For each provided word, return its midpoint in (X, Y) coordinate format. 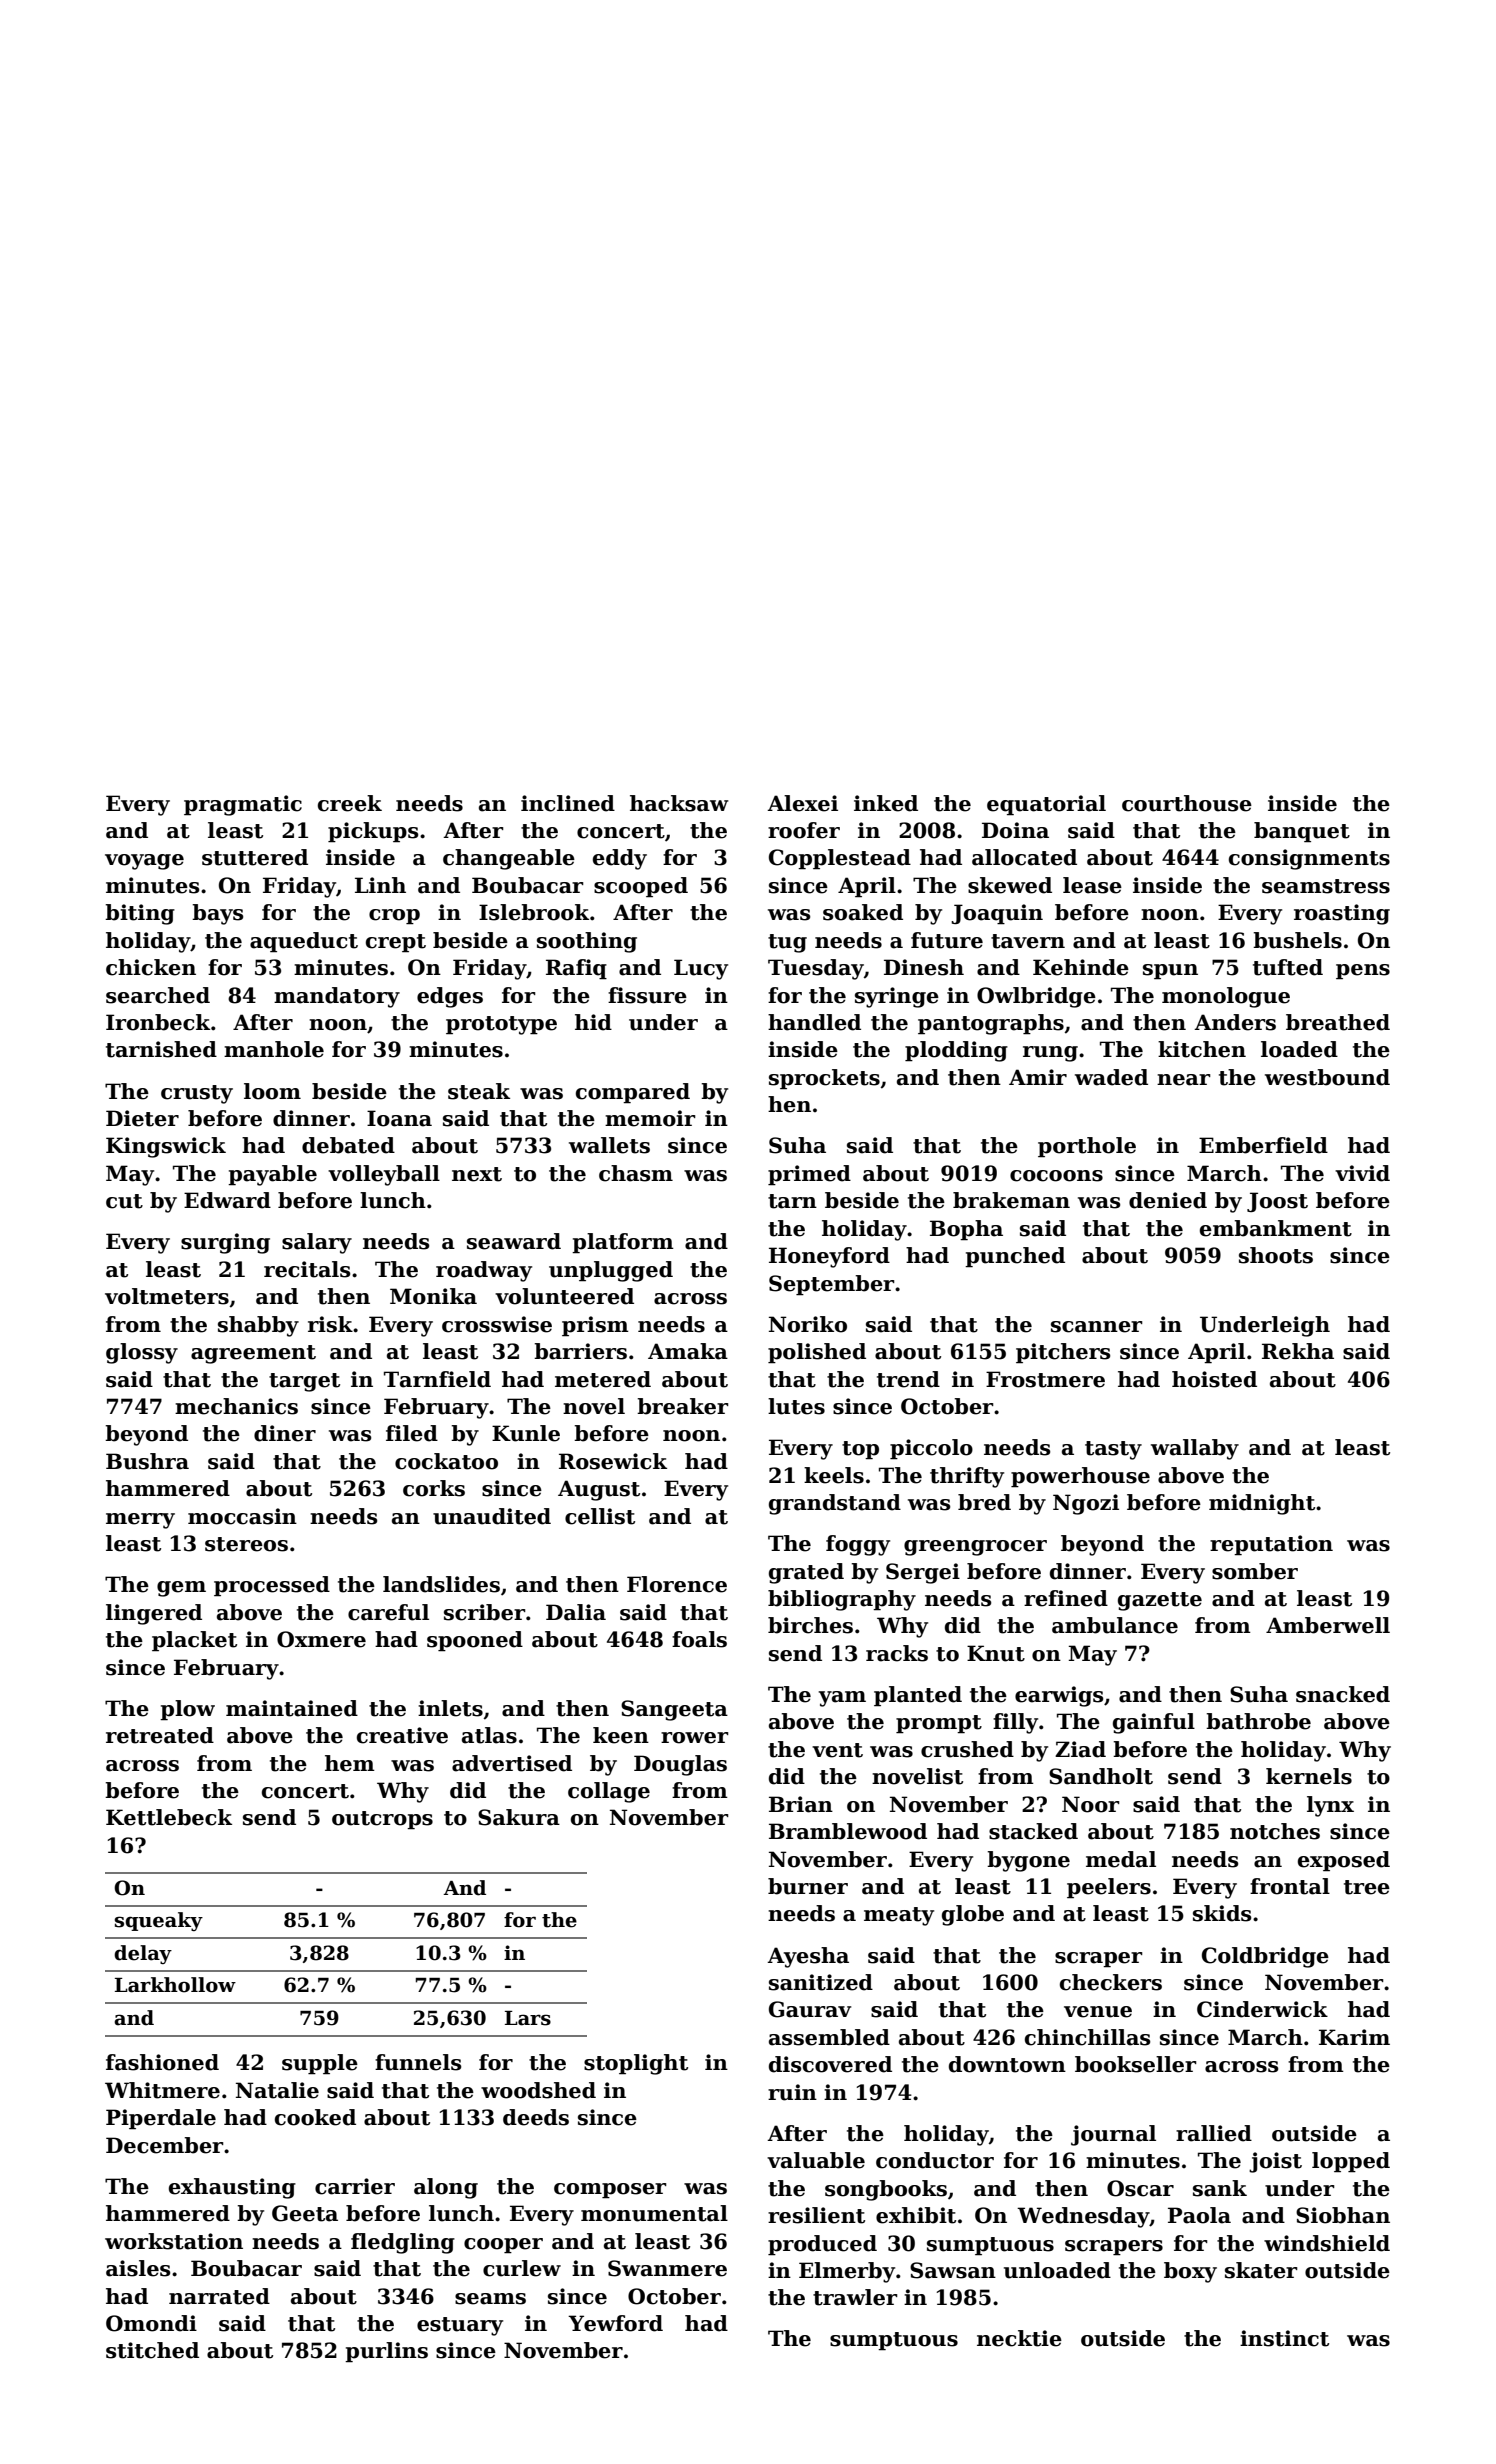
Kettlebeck (169, 1817)
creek (350, 803)
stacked (1033, 1831)
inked (886, 803)
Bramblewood (848, 1831)
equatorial (1046, 805)
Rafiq (576, 969)
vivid (1362, 1173)
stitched (152, 2350)
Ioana (399, 1118)
